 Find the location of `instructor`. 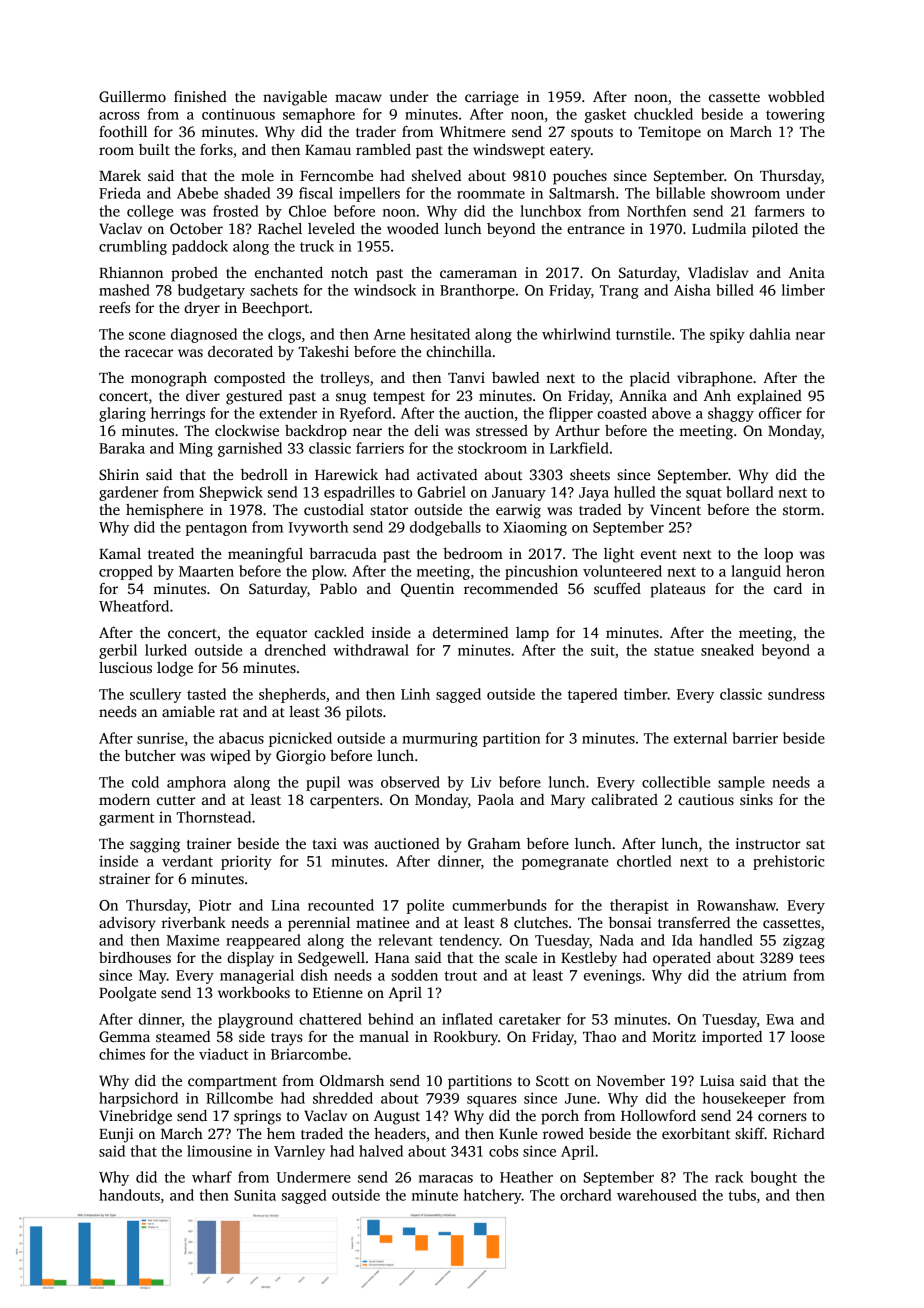

instructor is located at coordinates (768, 843).
